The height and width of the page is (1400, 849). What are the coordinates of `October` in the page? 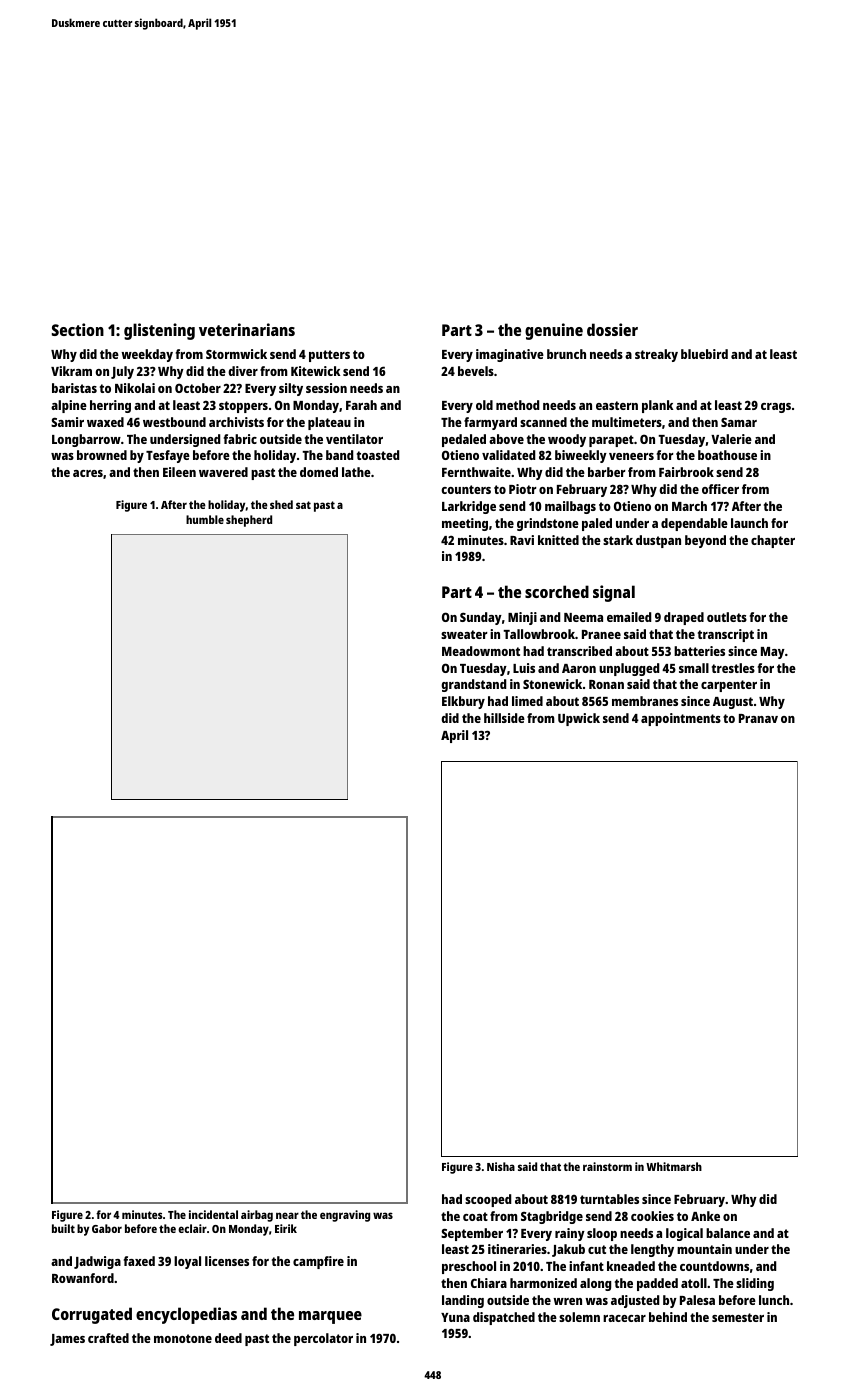 It's located at (198, 388).
